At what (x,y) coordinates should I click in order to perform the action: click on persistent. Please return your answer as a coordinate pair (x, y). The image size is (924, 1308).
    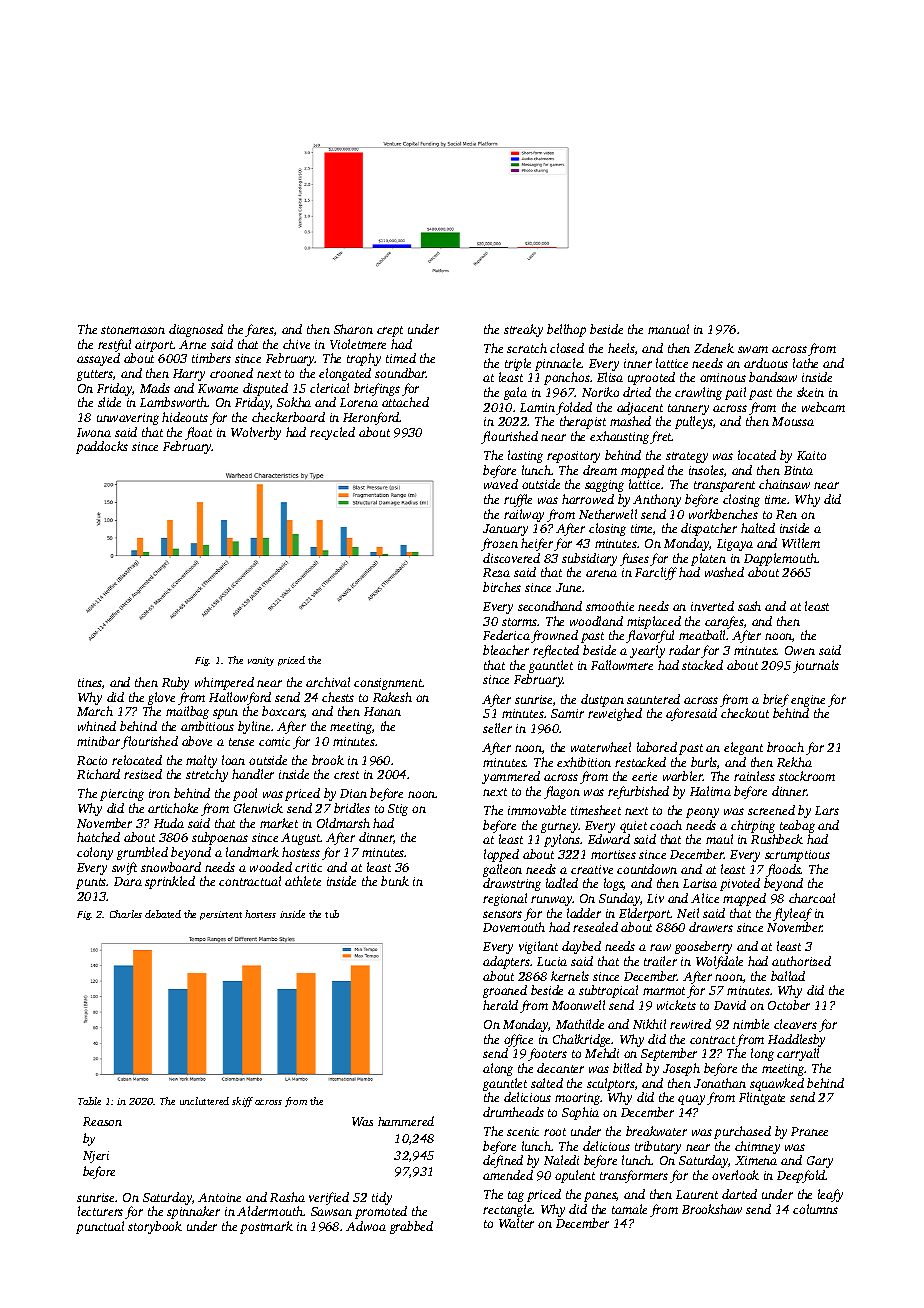
    Looking at the image, I should click on (221, 915).
